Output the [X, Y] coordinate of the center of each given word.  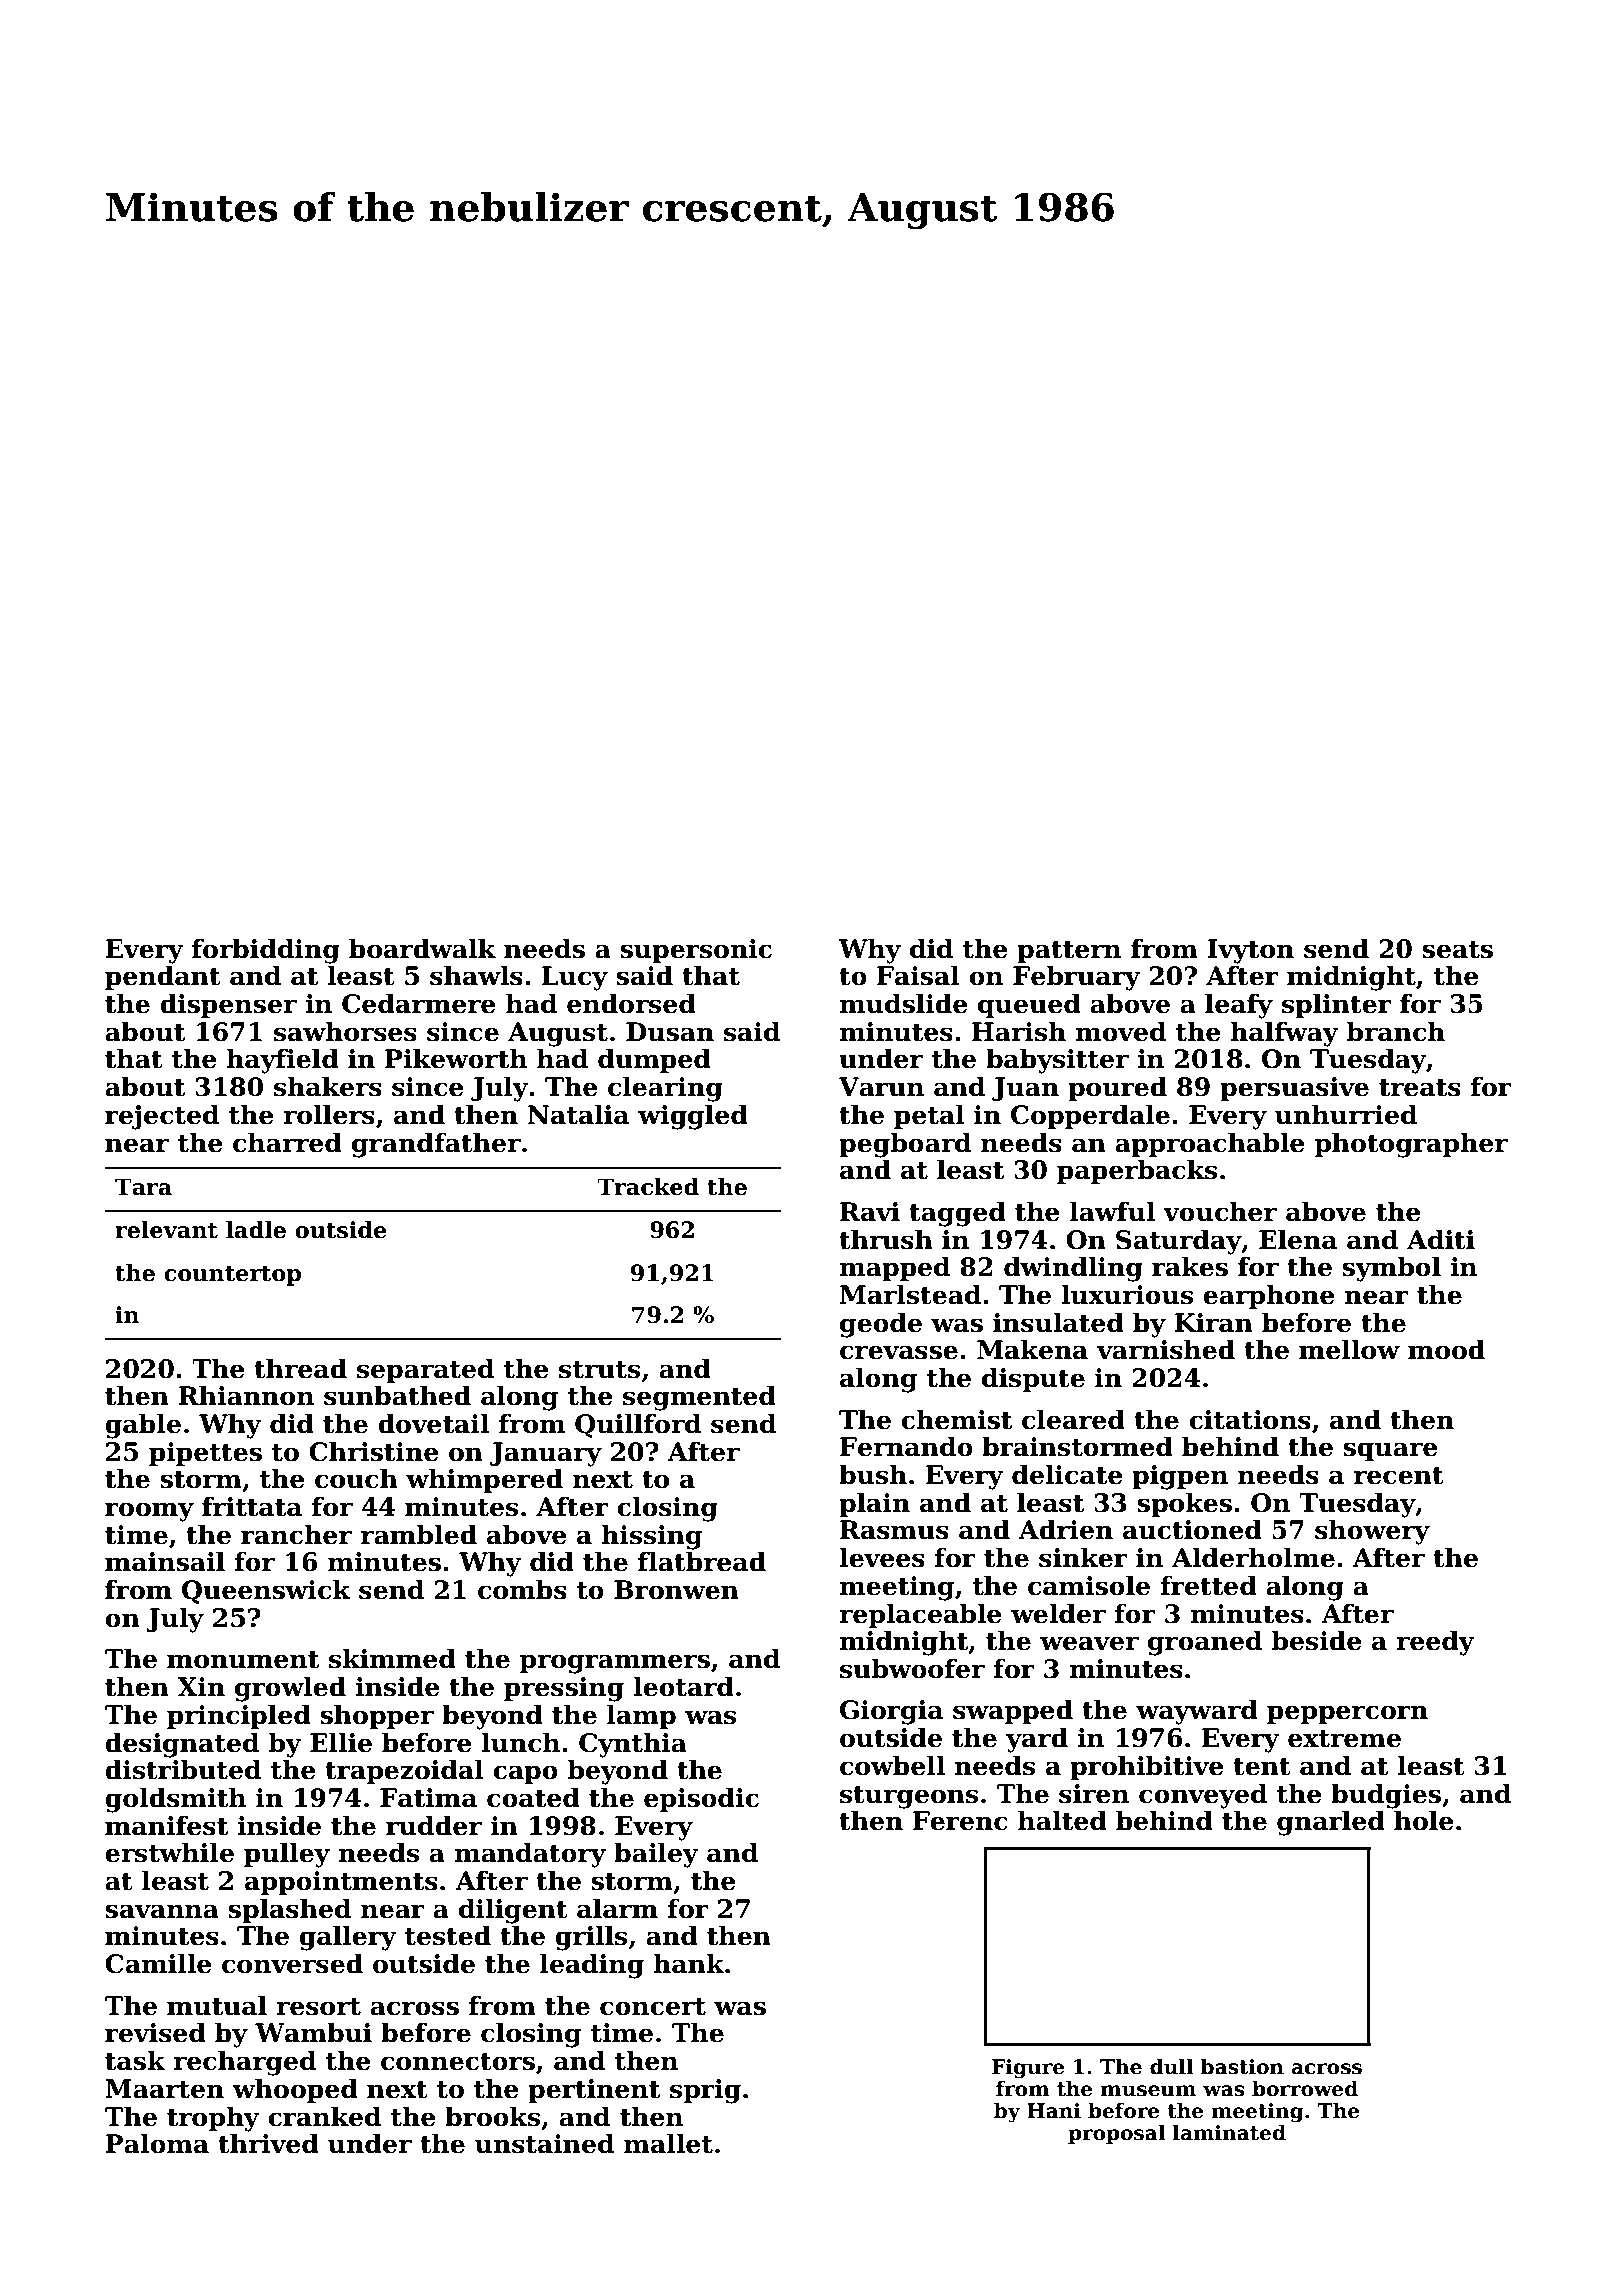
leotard [684, 1686]
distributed [183, 1769]
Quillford [638, 1425]
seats [1457, 950]
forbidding [266, 951]
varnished [1166, 1349]
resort [318, 2007]
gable [143, 1426]
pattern [1069, 952]
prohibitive [1147, 1767]
